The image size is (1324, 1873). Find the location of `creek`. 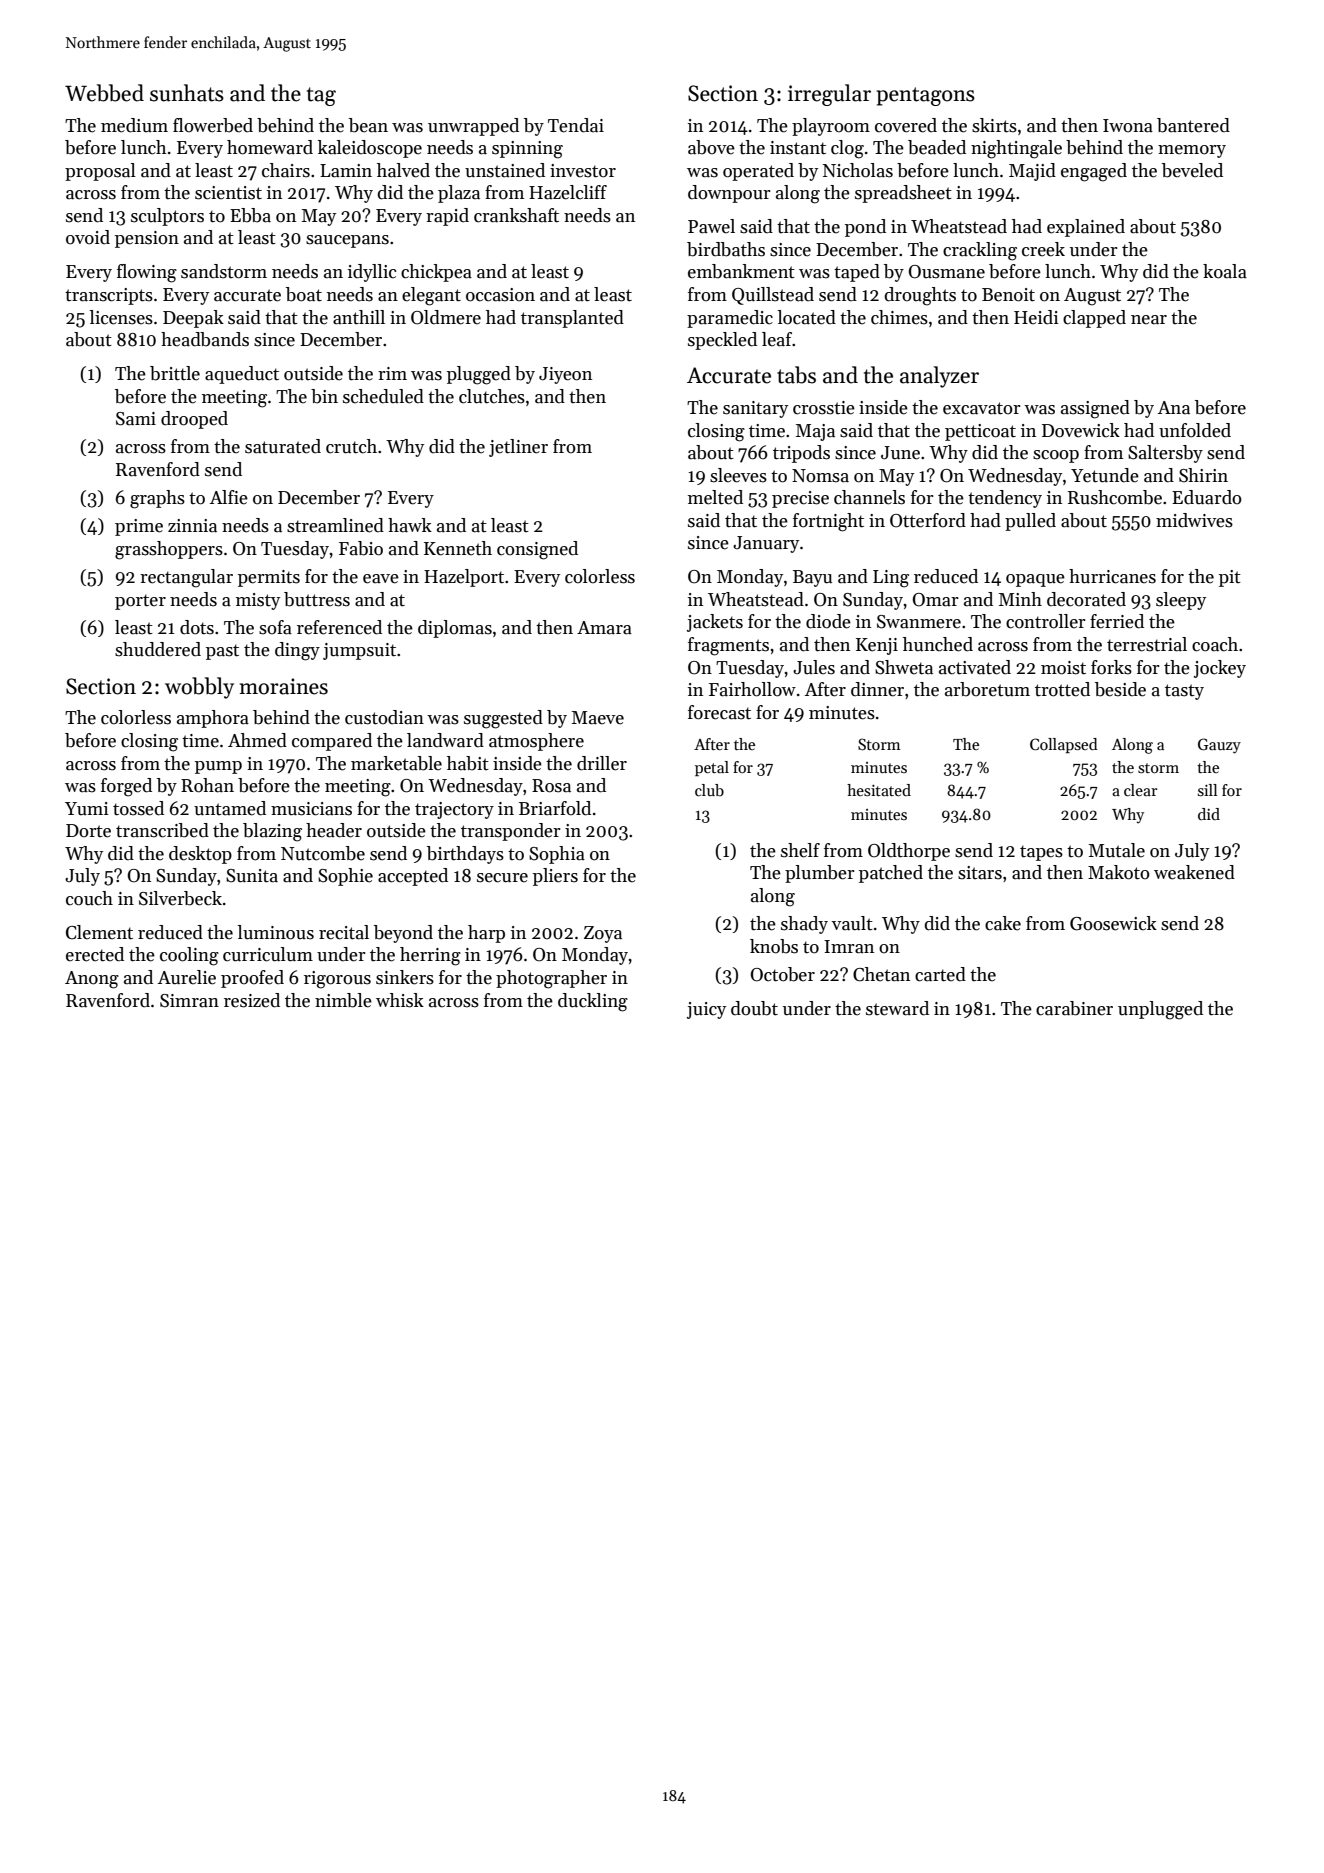

creek is located at coordinates (1043, 249).
